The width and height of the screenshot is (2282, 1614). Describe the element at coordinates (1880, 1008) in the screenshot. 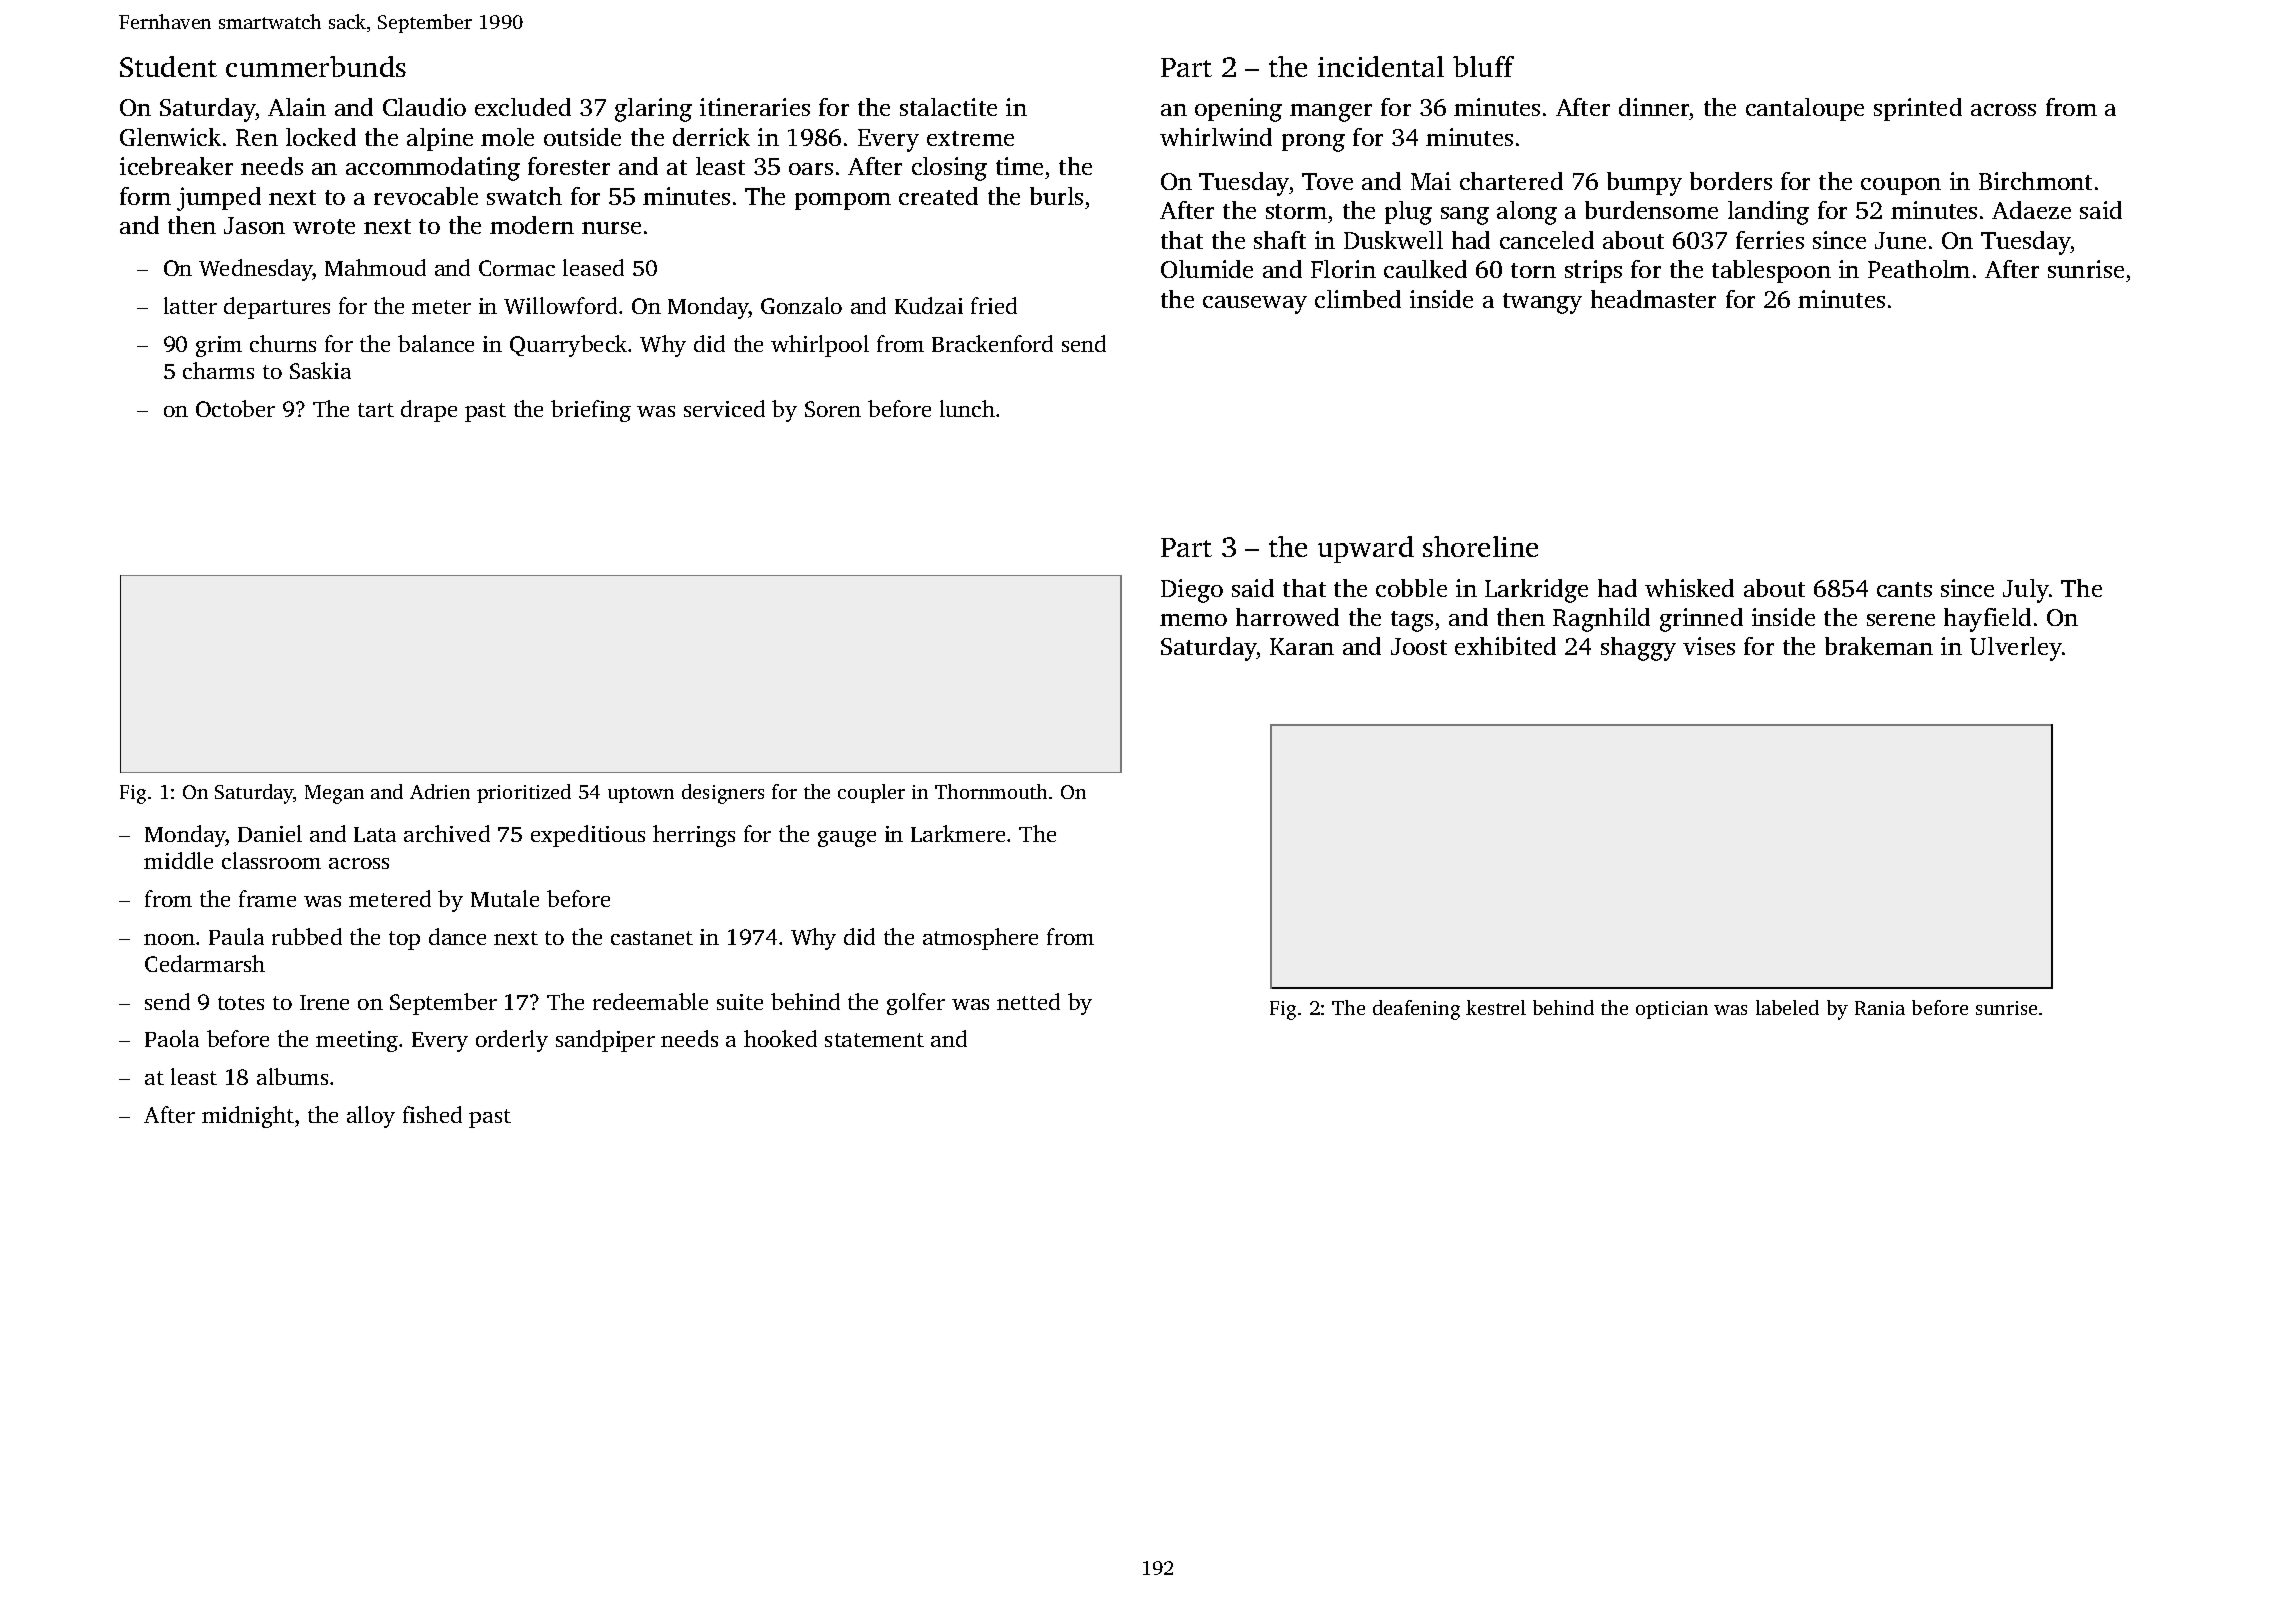

I see `Rania` at that location.
